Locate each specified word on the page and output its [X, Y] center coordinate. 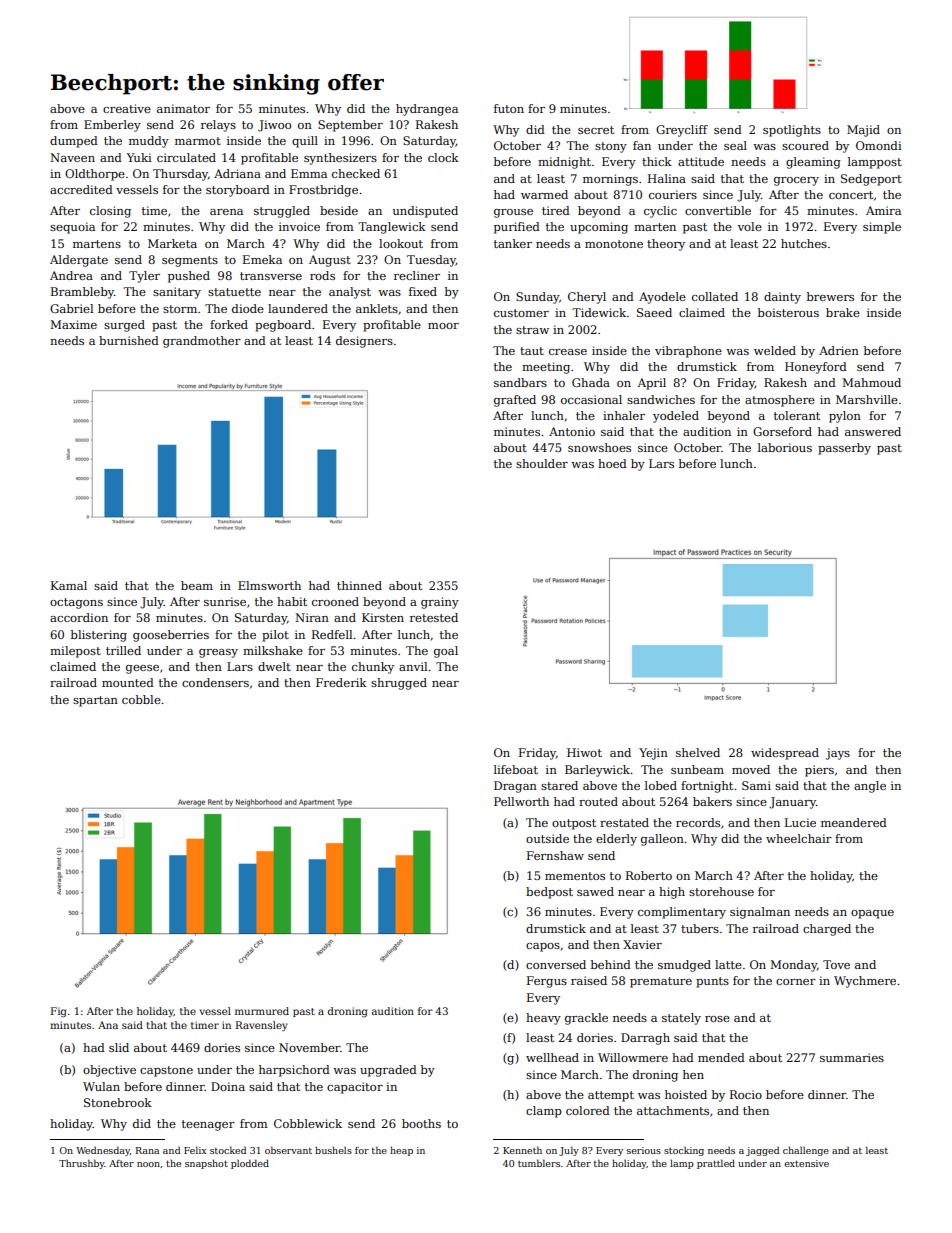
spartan [95, 701]
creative [127, 108]
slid [119, 1047]
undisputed [425, 212]
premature [661, 982]
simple [882, 228]
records [698, 822]
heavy [543, 1019]
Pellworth [521, 801]
